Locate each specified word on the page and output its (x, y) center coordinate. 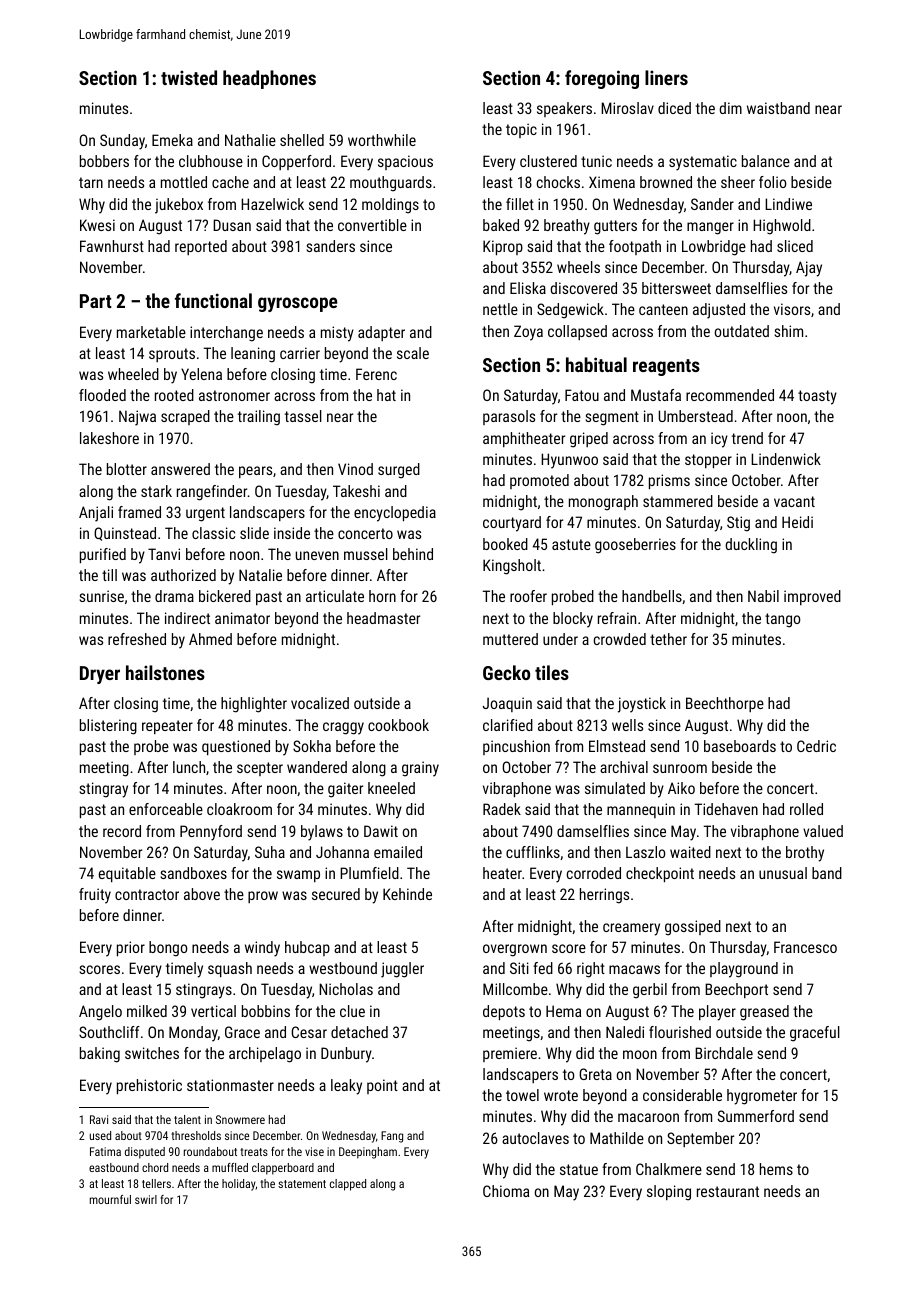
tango (782, 620)
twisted (189, 77)
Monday (193, 1034)
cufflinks (533, 852)
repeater (167, 727)
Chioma (506, 1191)
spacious (405, 162)
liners (666, 77)
